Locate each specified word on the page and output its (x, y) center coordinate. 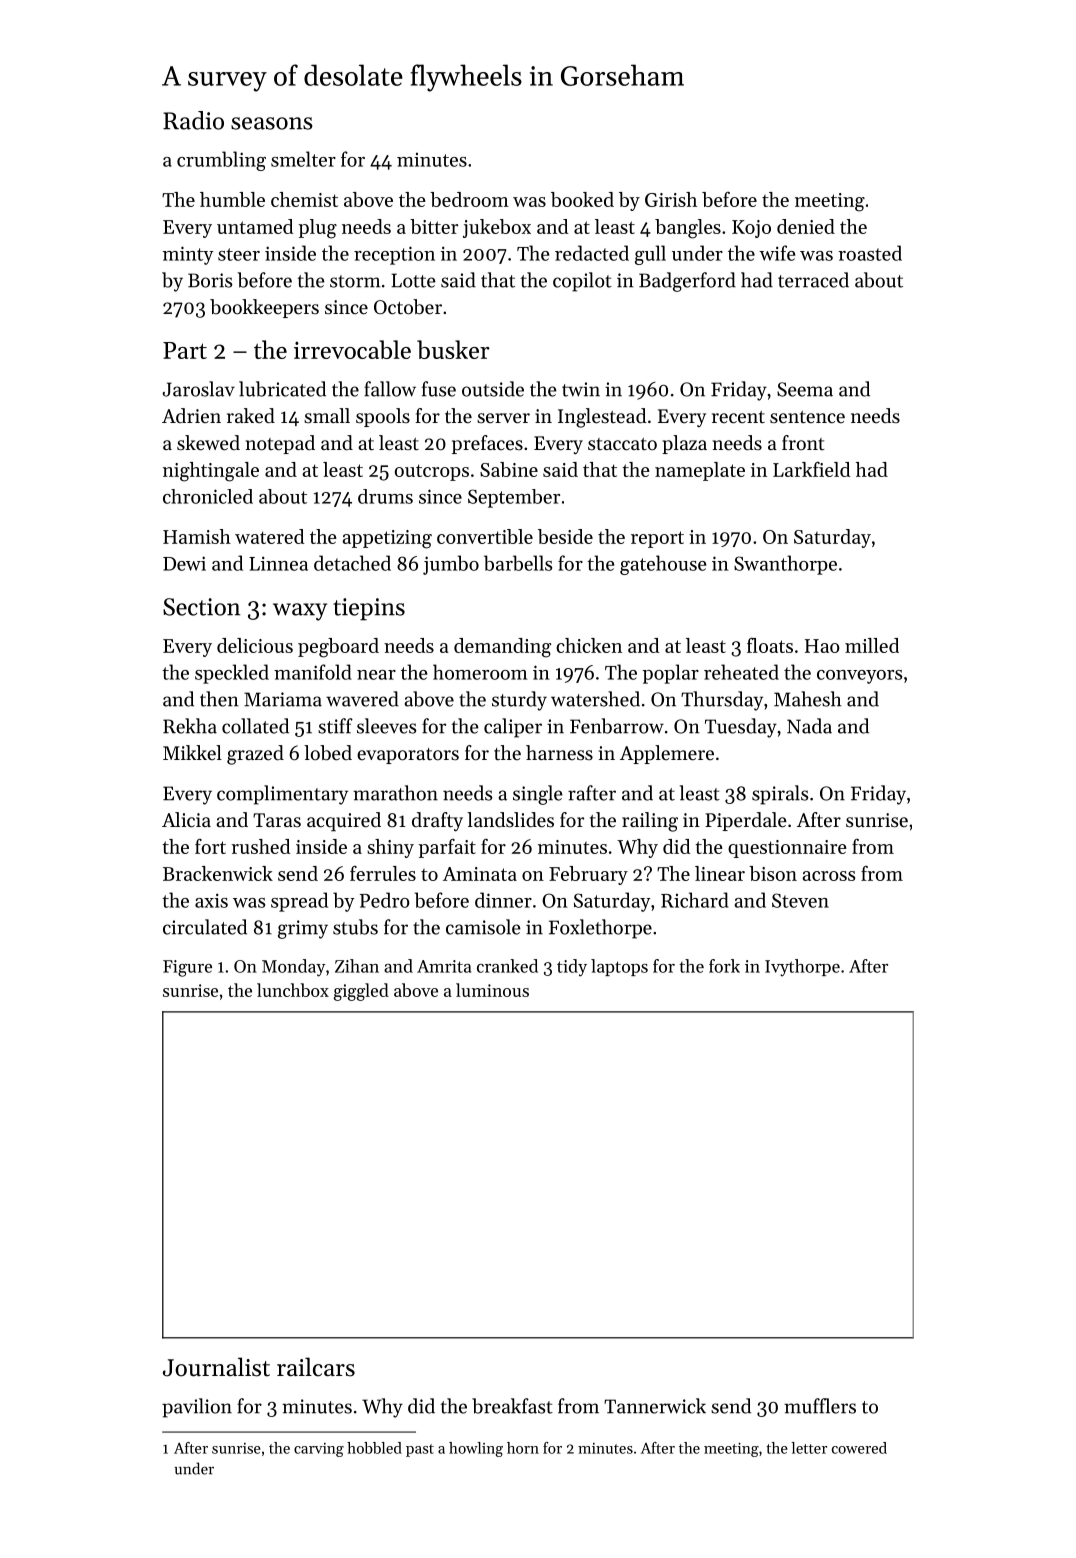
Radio (193, 120)
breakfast (512, 1406)
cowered (859, 1448)
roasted (870, 253)
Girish (671, 199)
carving (319, 1450)
